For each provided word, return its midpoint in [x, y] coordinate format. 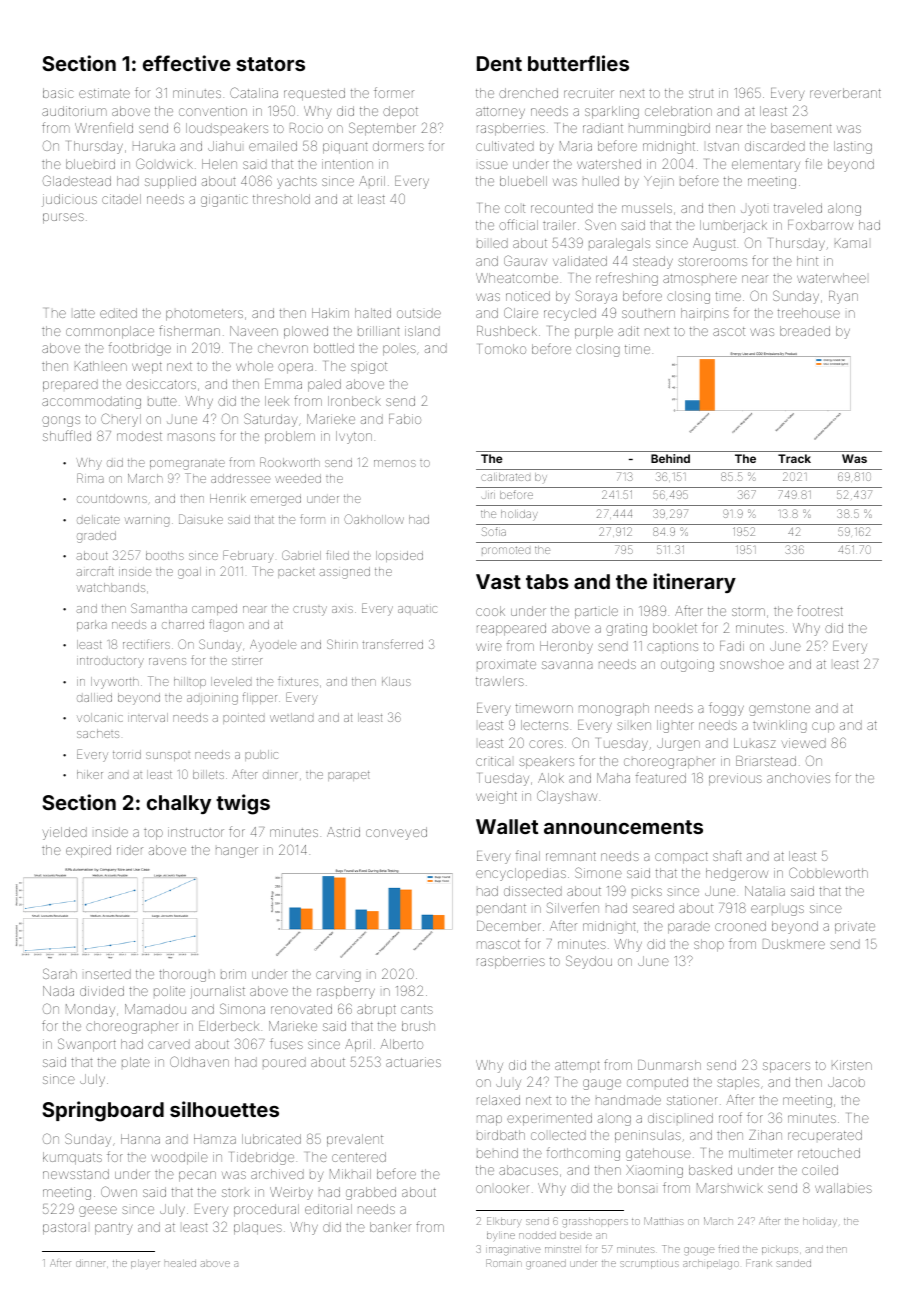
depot [400, 112]
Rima [90, 478]
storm [748, 611]
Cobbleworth [828, 872]
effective [187, 63]
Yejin [659, 182]
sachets [98, 733]
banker [390, 1227]
